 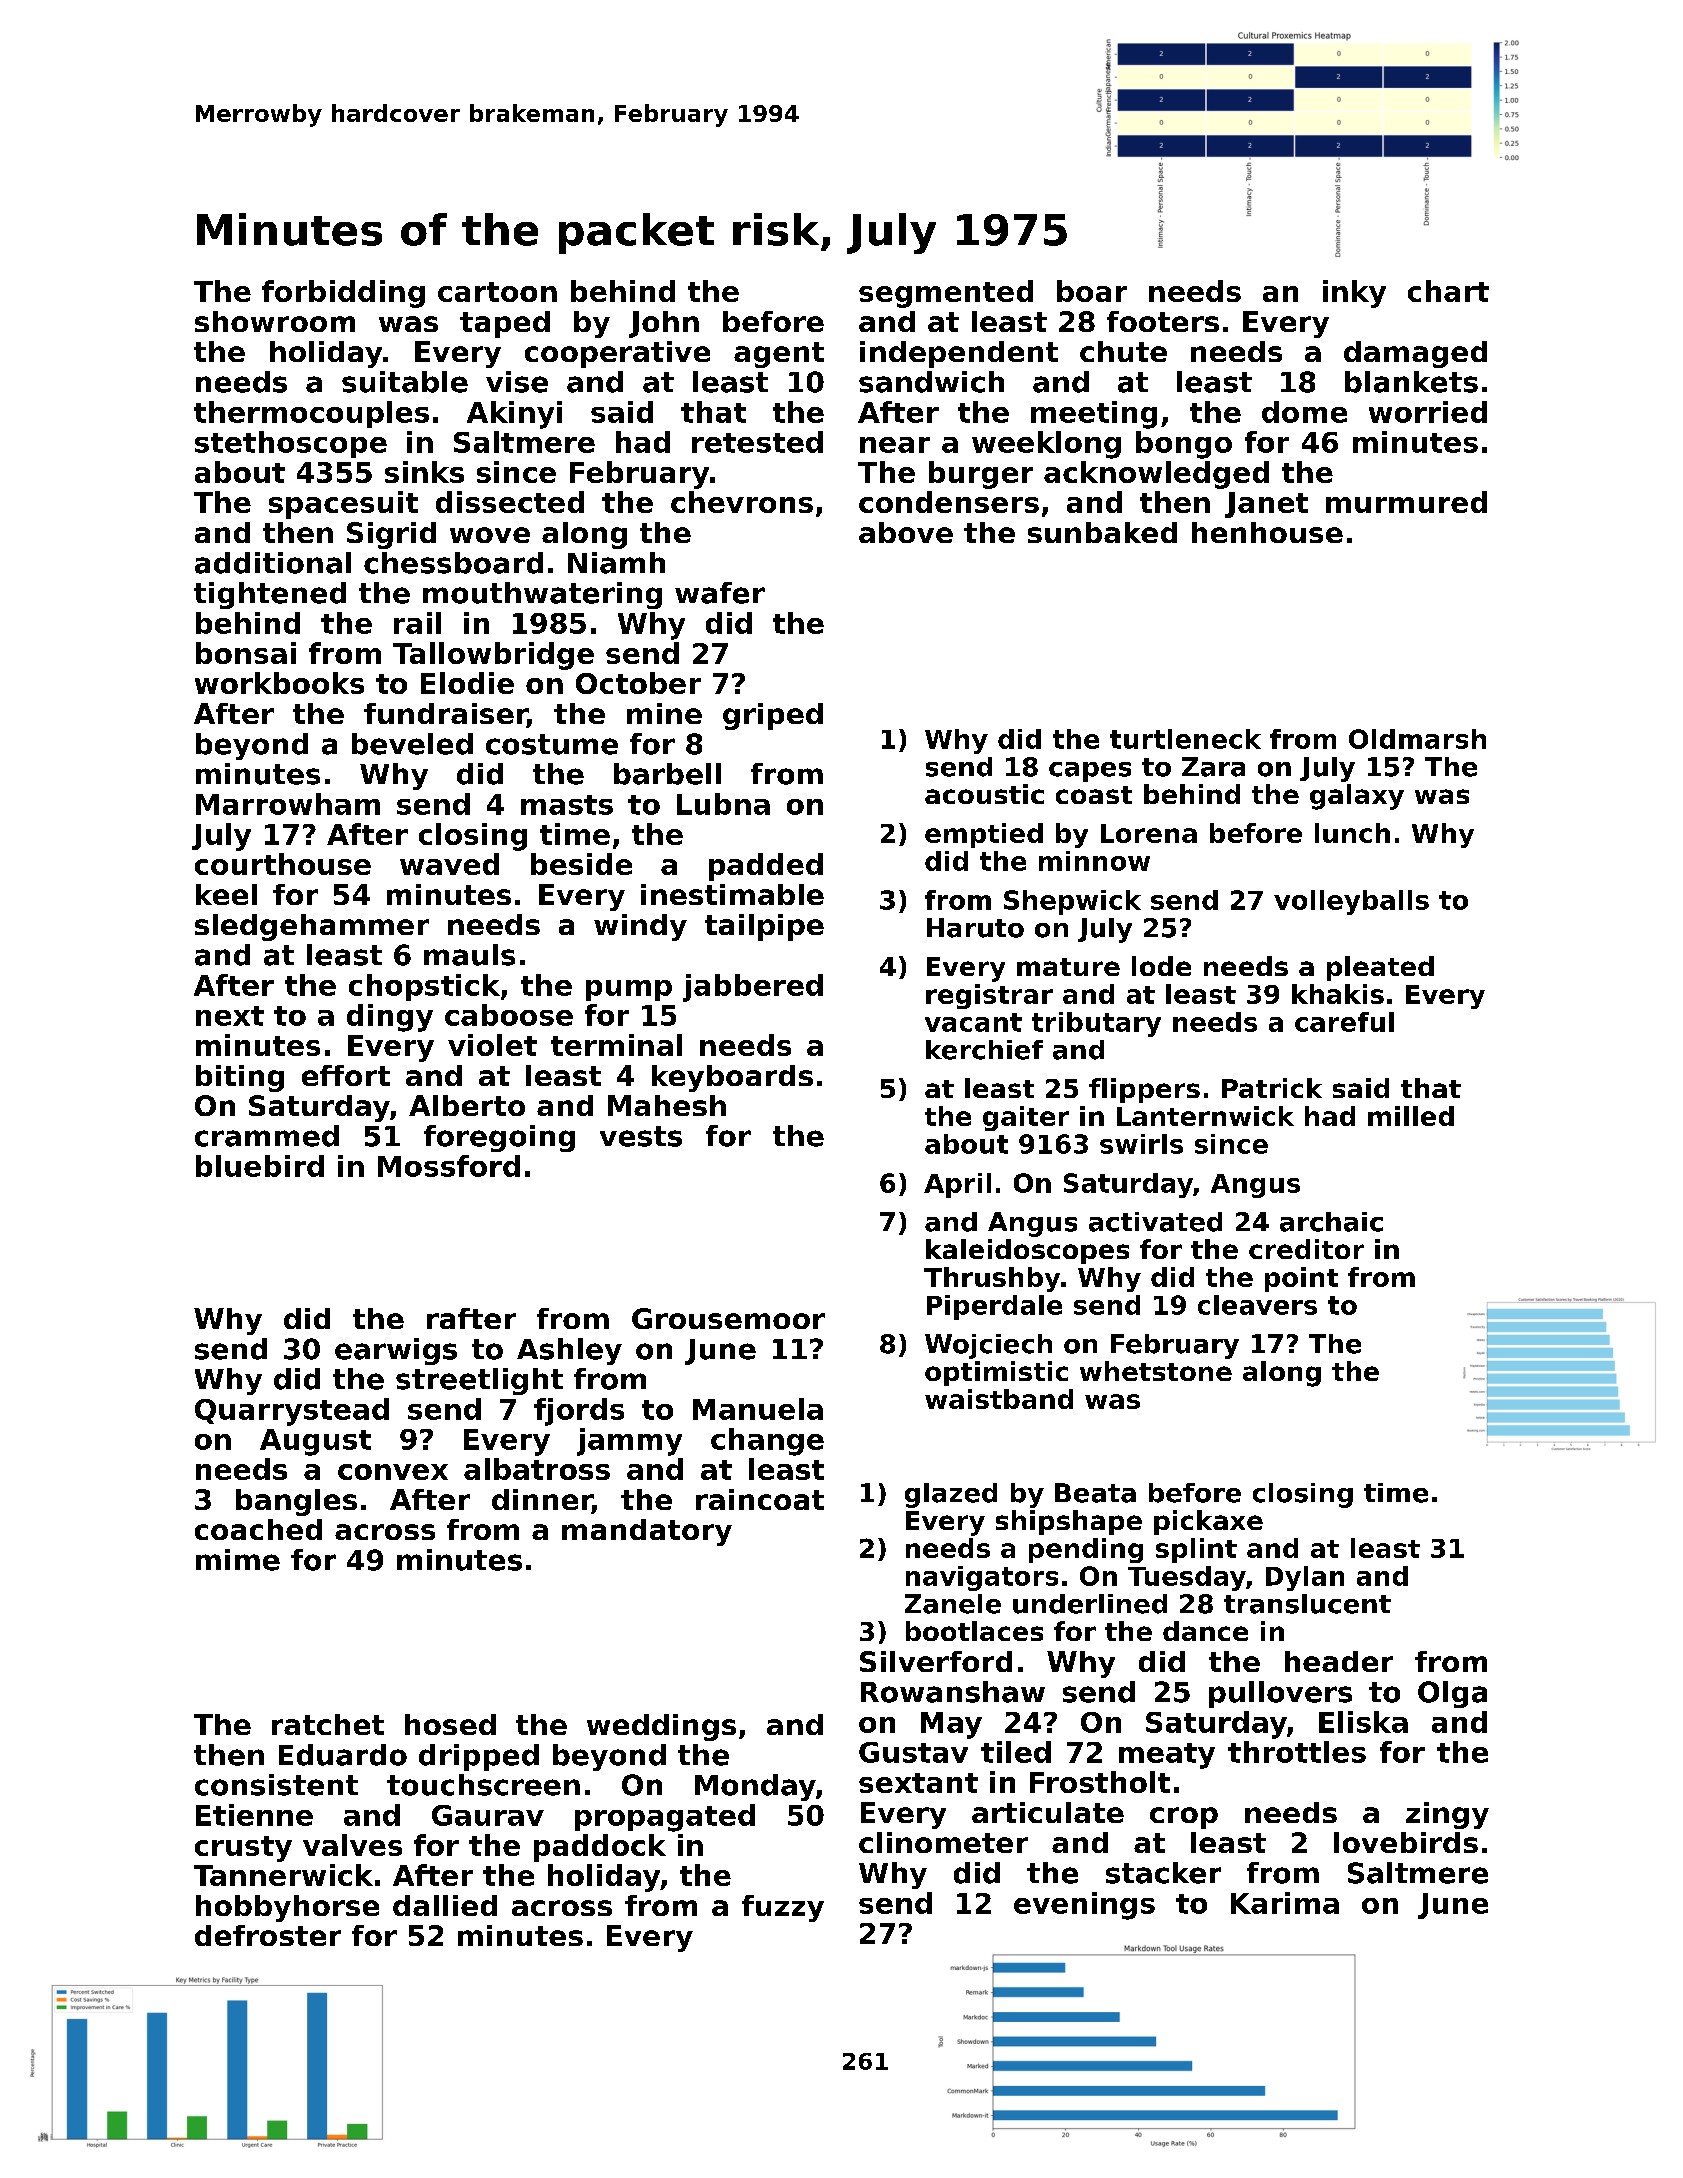 What do you see at coordinates (1352, 833) in the image?
I see `lunch` at bounding box center [1352, 833].
